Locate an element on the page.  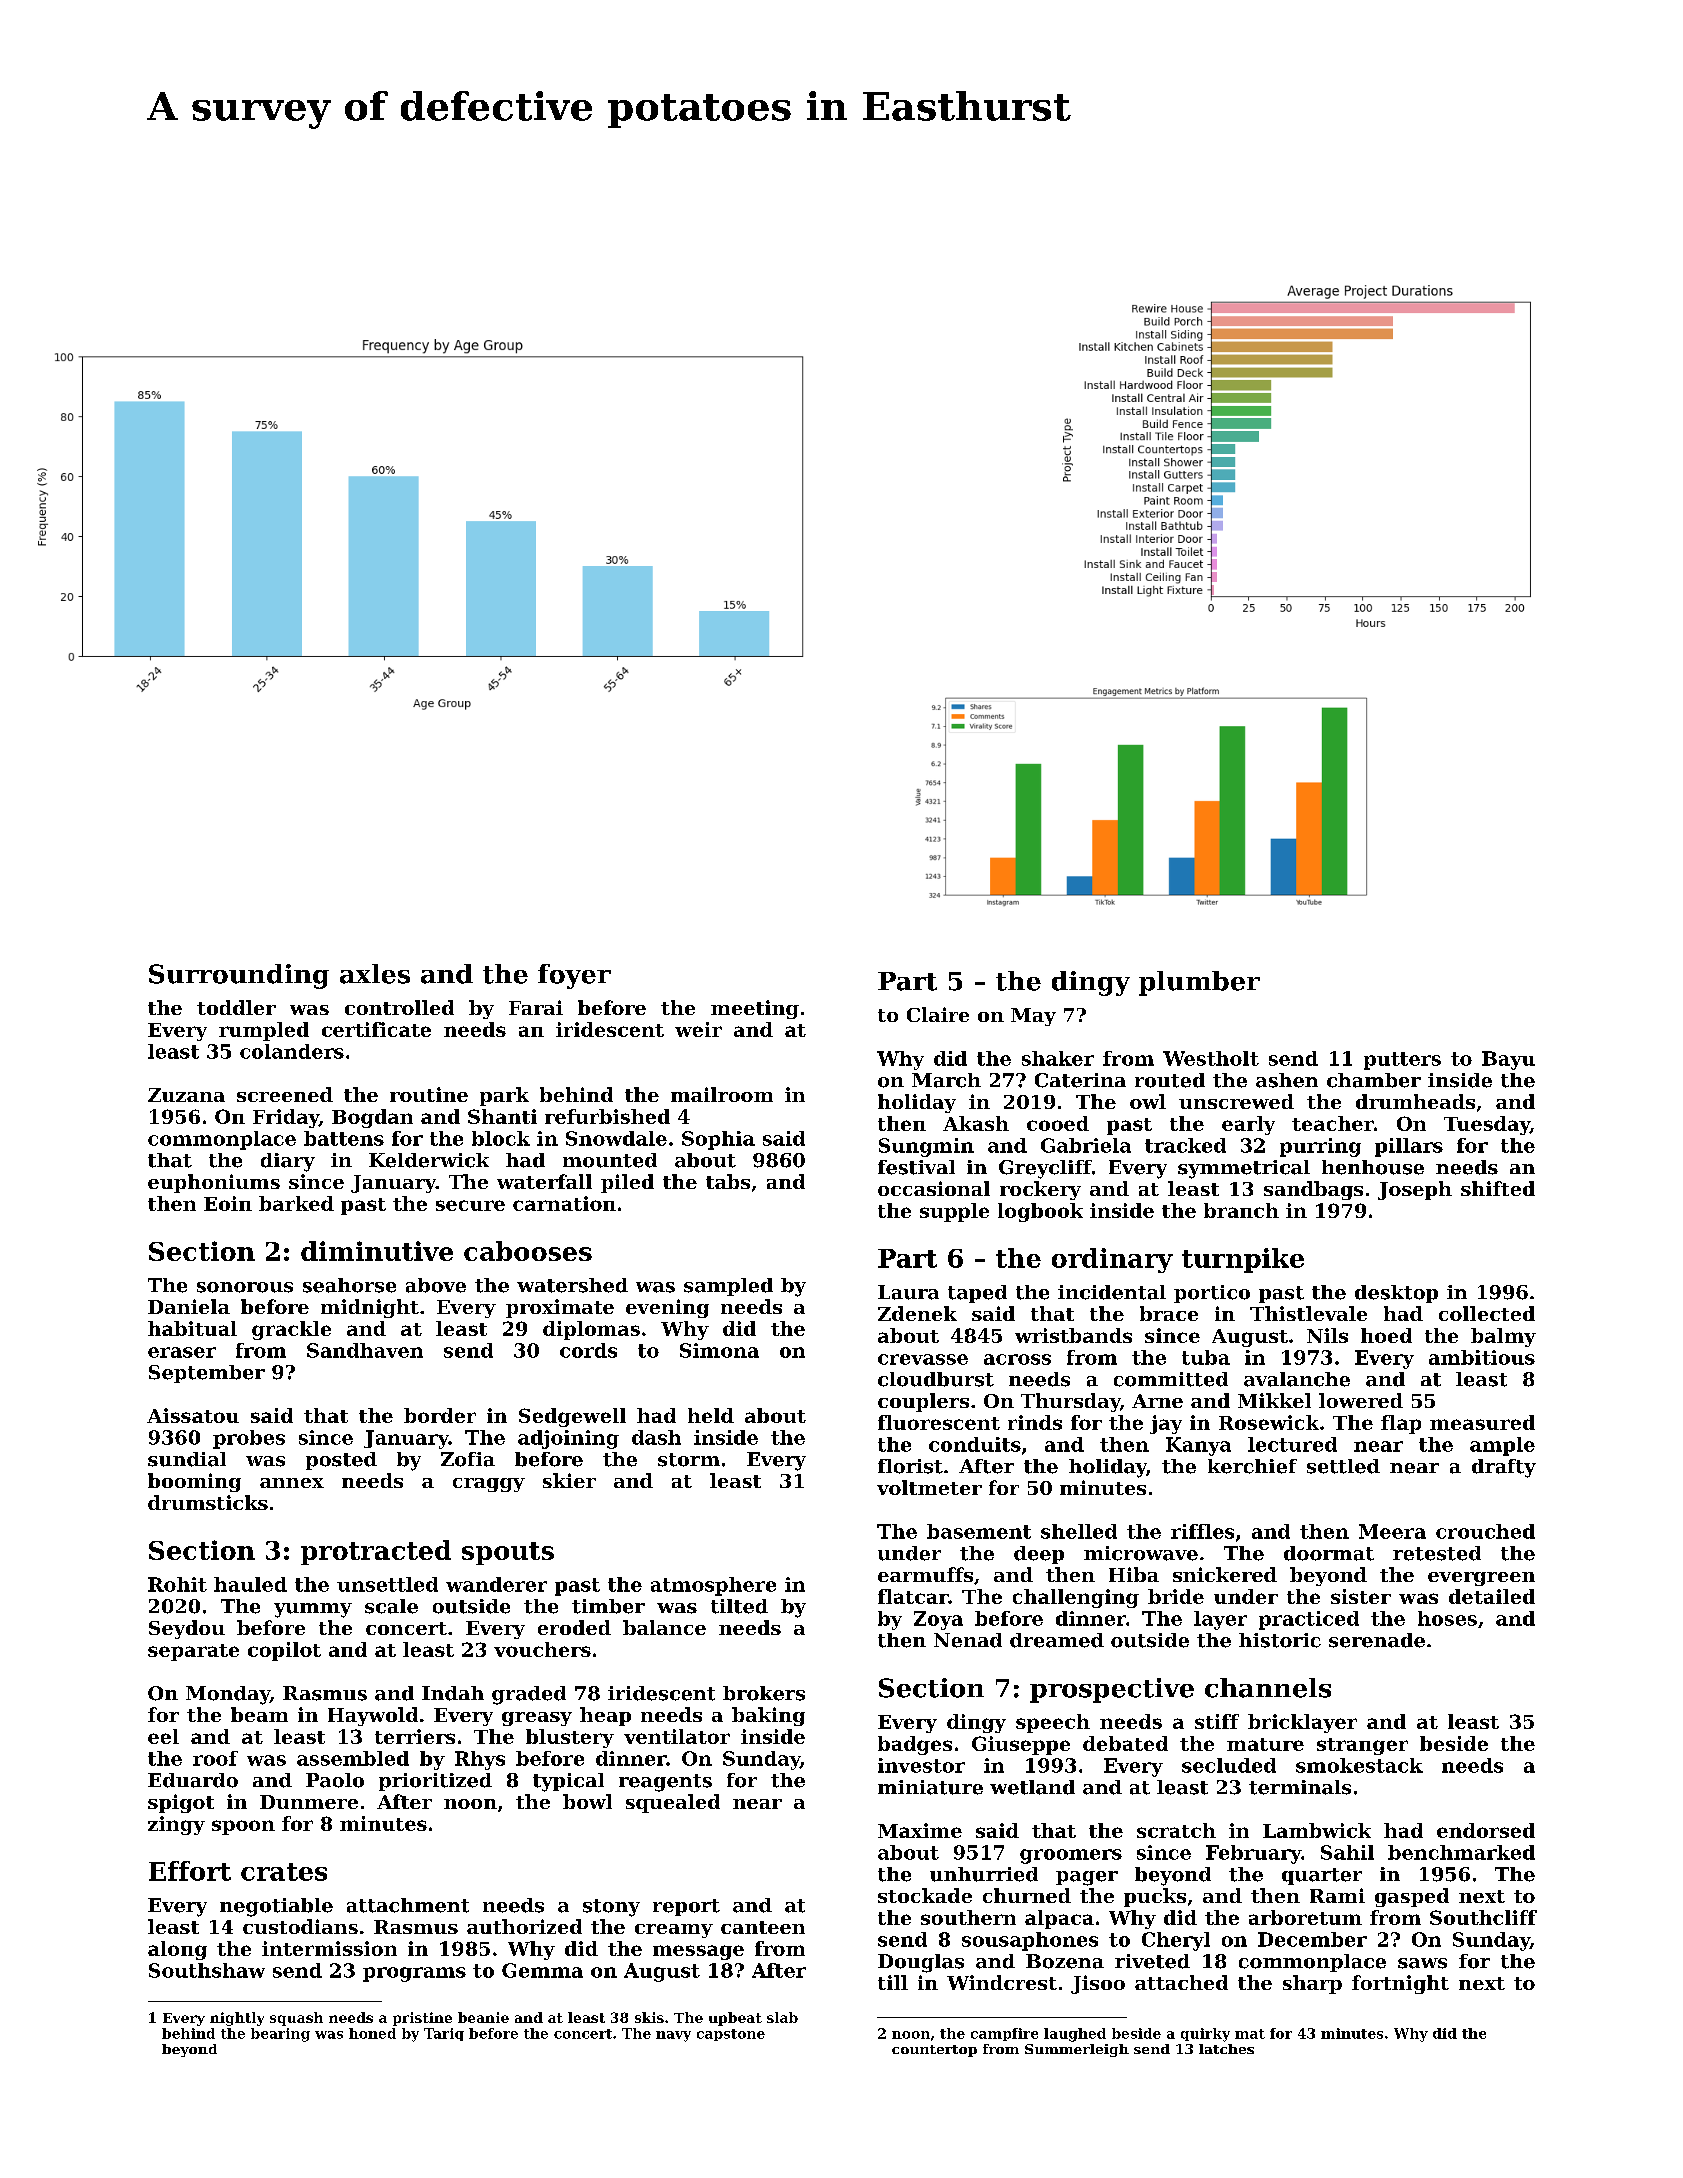
above is located at coordinates (436, 1285).
